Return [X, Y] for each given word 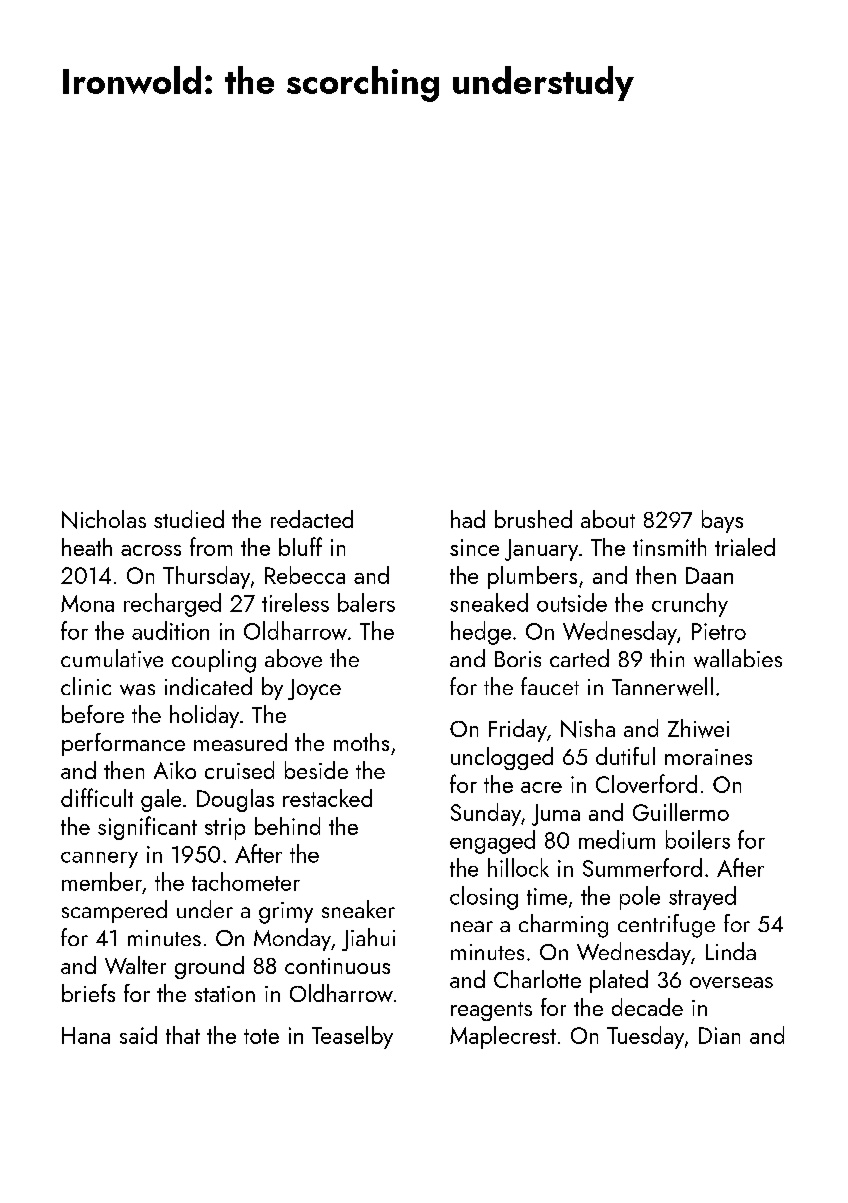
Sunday [486, 814]
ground [209, 967]
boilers [698, 839]
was [137, 690]
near [472, 926]
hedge [481, 633]
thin [667, 658]
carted [579, 658]
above [293, 658]
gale [161, 800]
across [151, 550]
